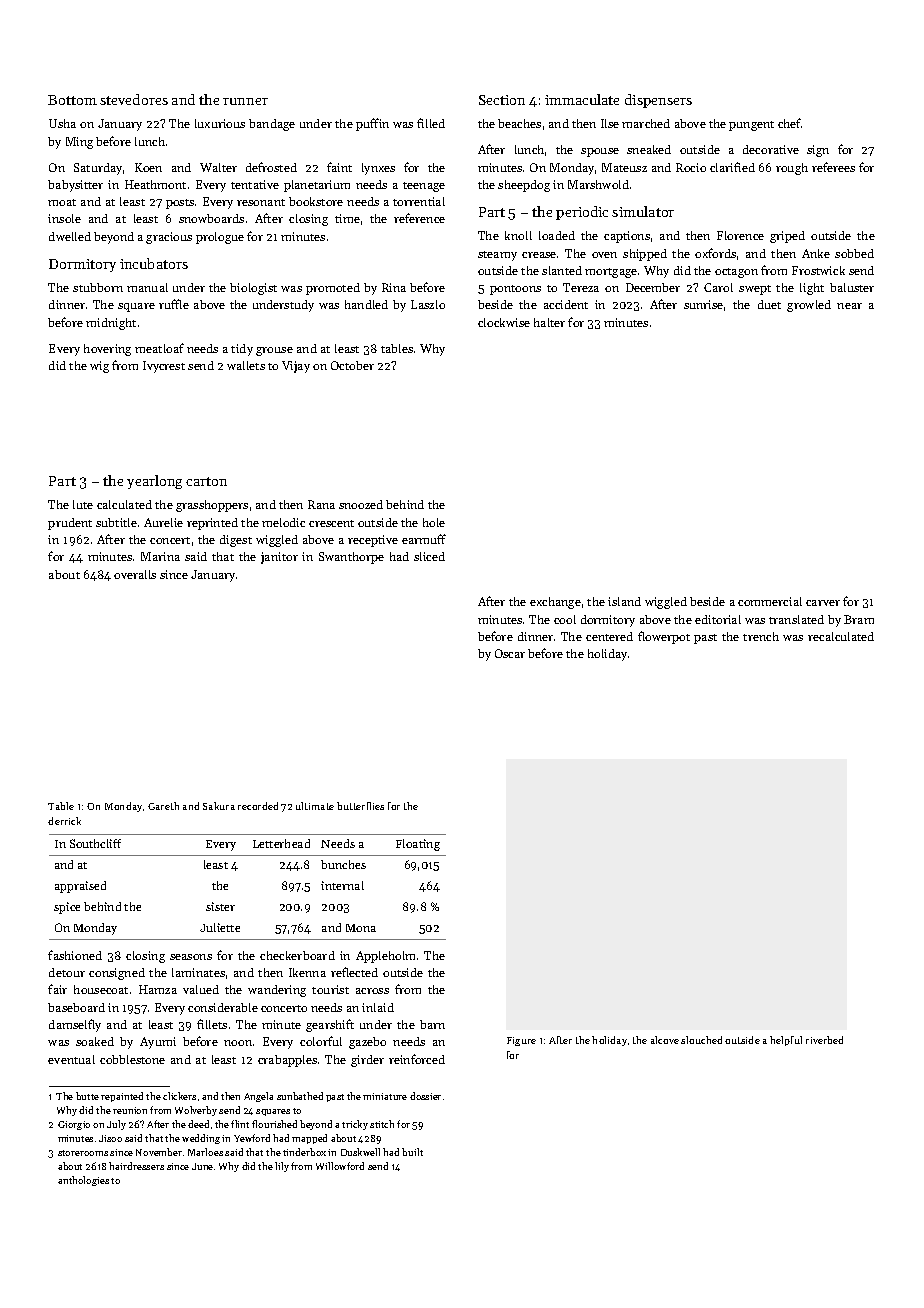 This screenshot has height=1308, width=924. What do you see at coordinates (658, 101) in the screenshot?
I see `dispensers` at bounding box center [658, 101].
